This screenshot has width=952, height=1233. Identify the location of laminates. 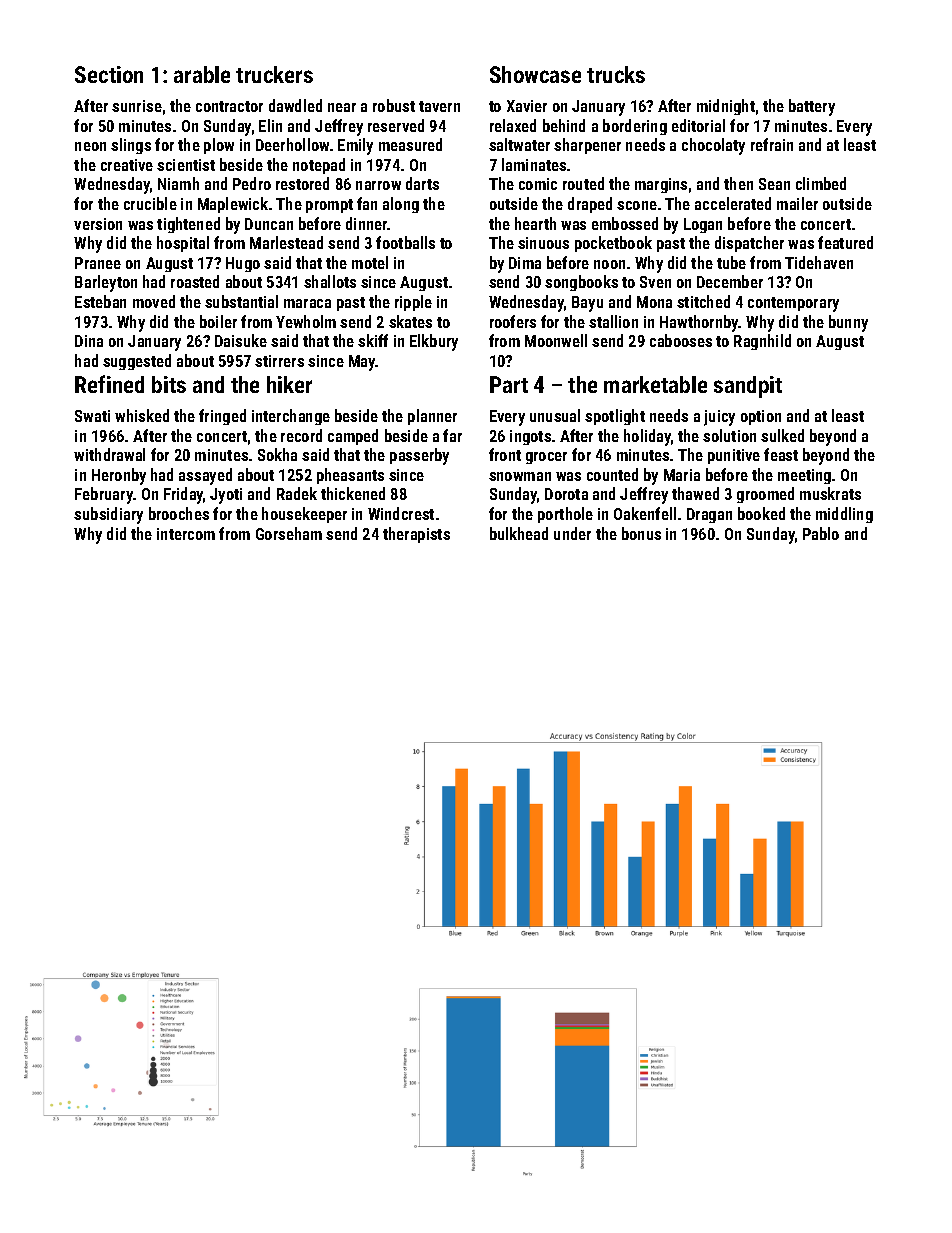
(534, 164).
